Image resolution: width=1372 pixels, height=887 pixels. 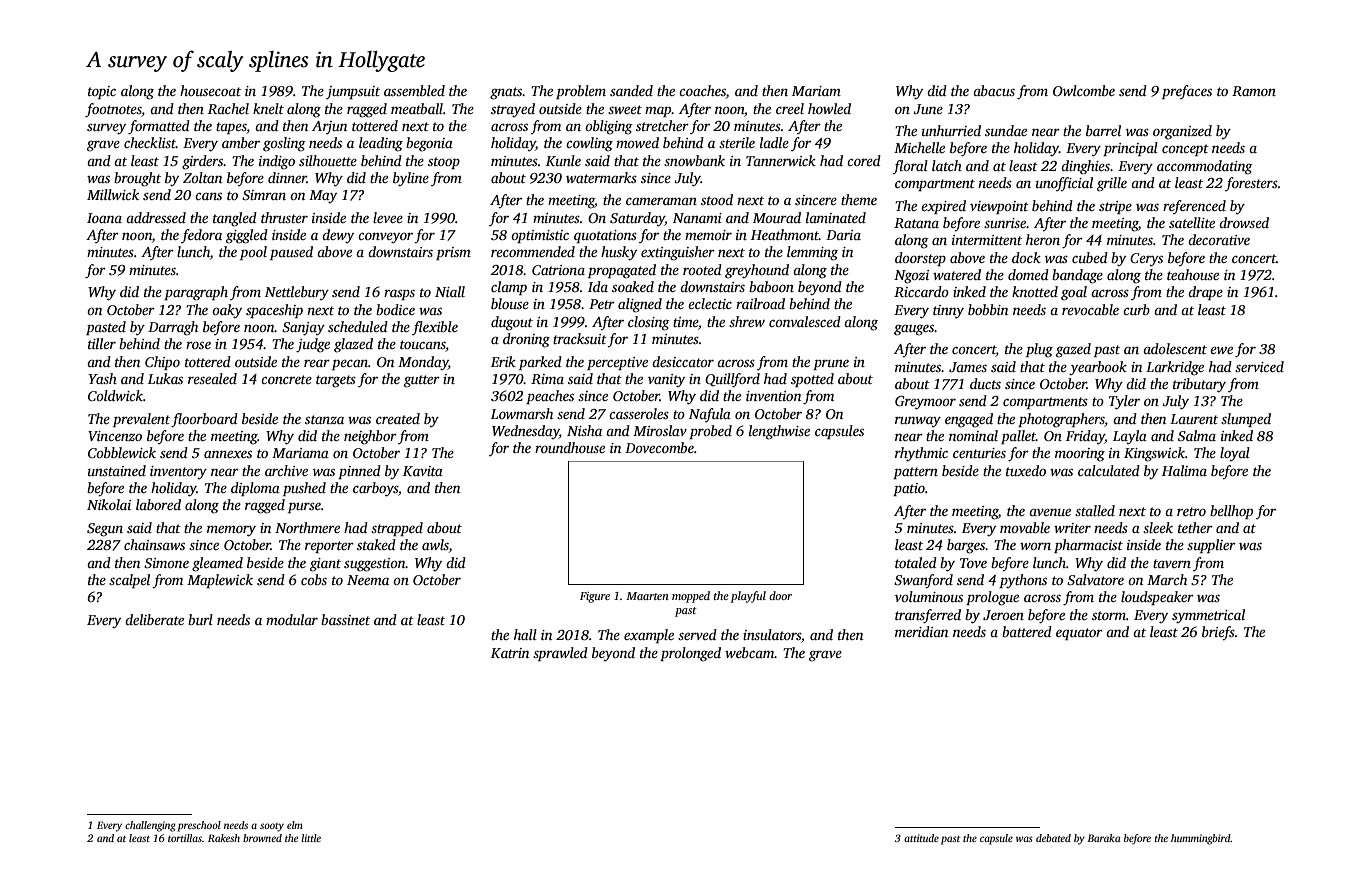 I want to click on casseroles, so click(x=639, y=413).
